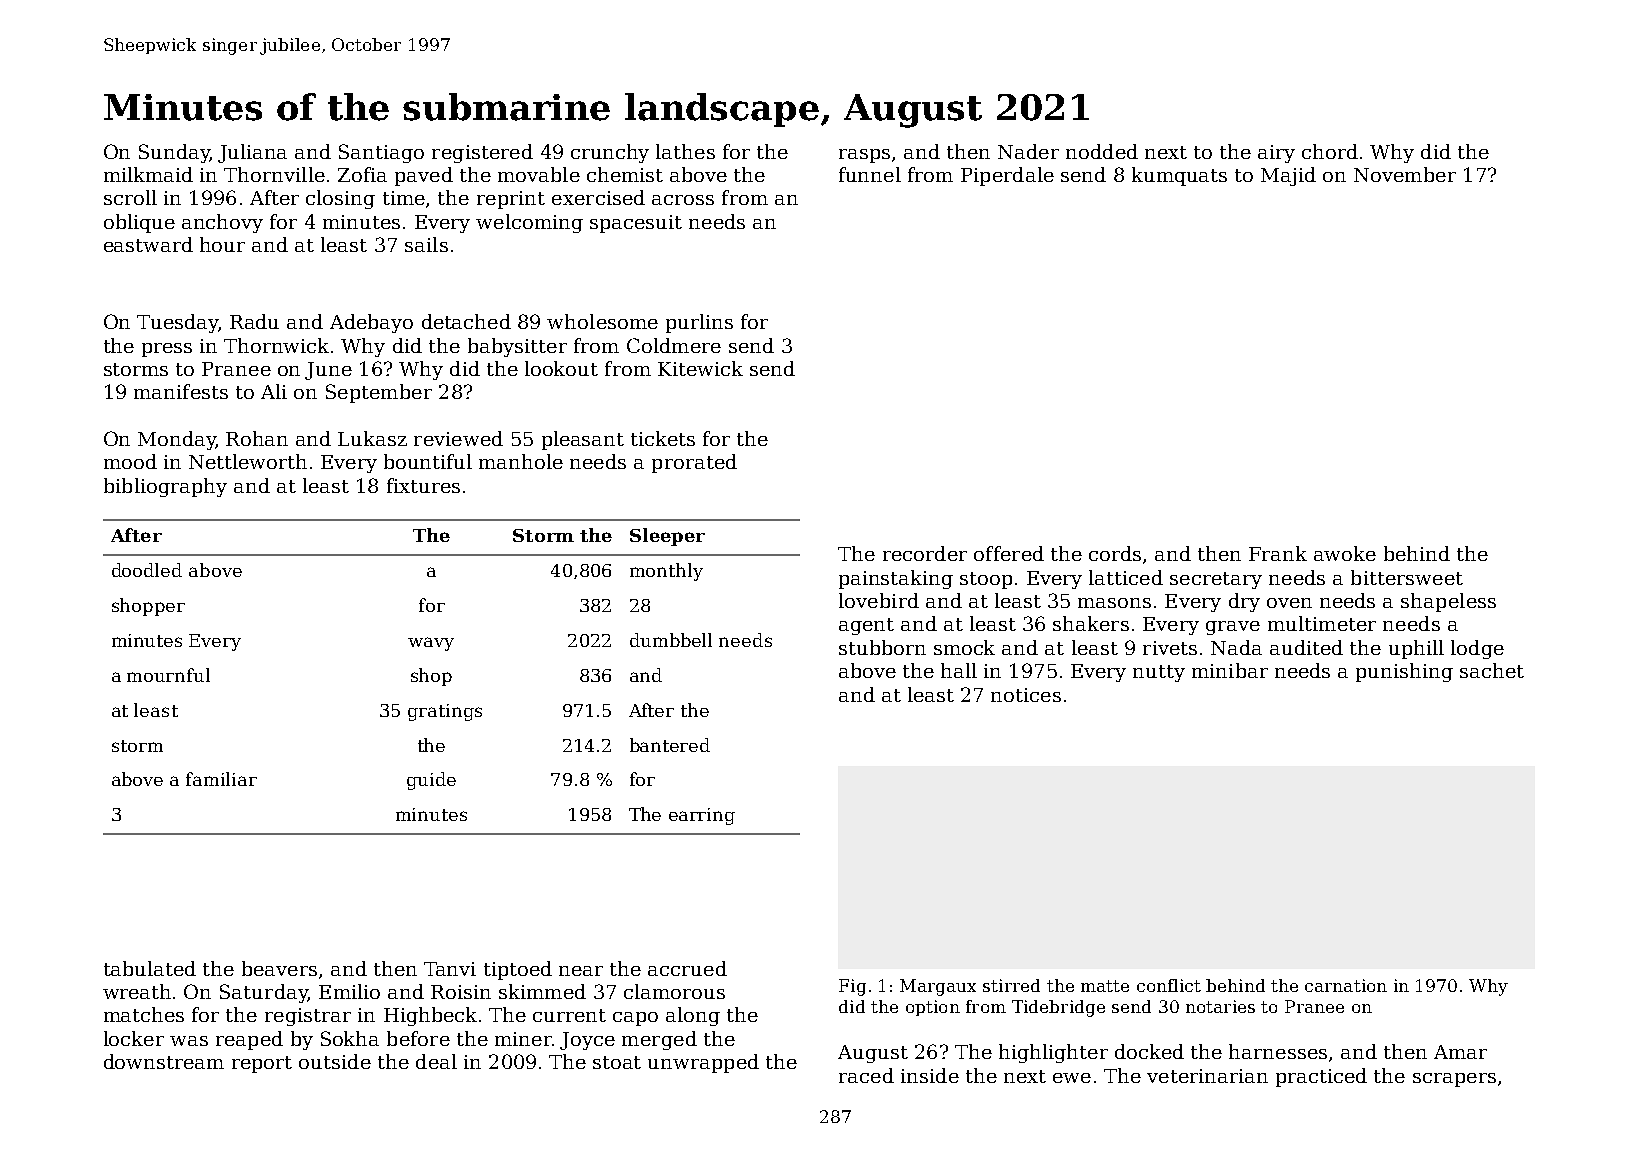 The width and height of the screenshot is (1638, 1158). What do you see at coordinates (349, 991) in the screenshot?
I see `Emilio` at bounding box center [349, 991].
